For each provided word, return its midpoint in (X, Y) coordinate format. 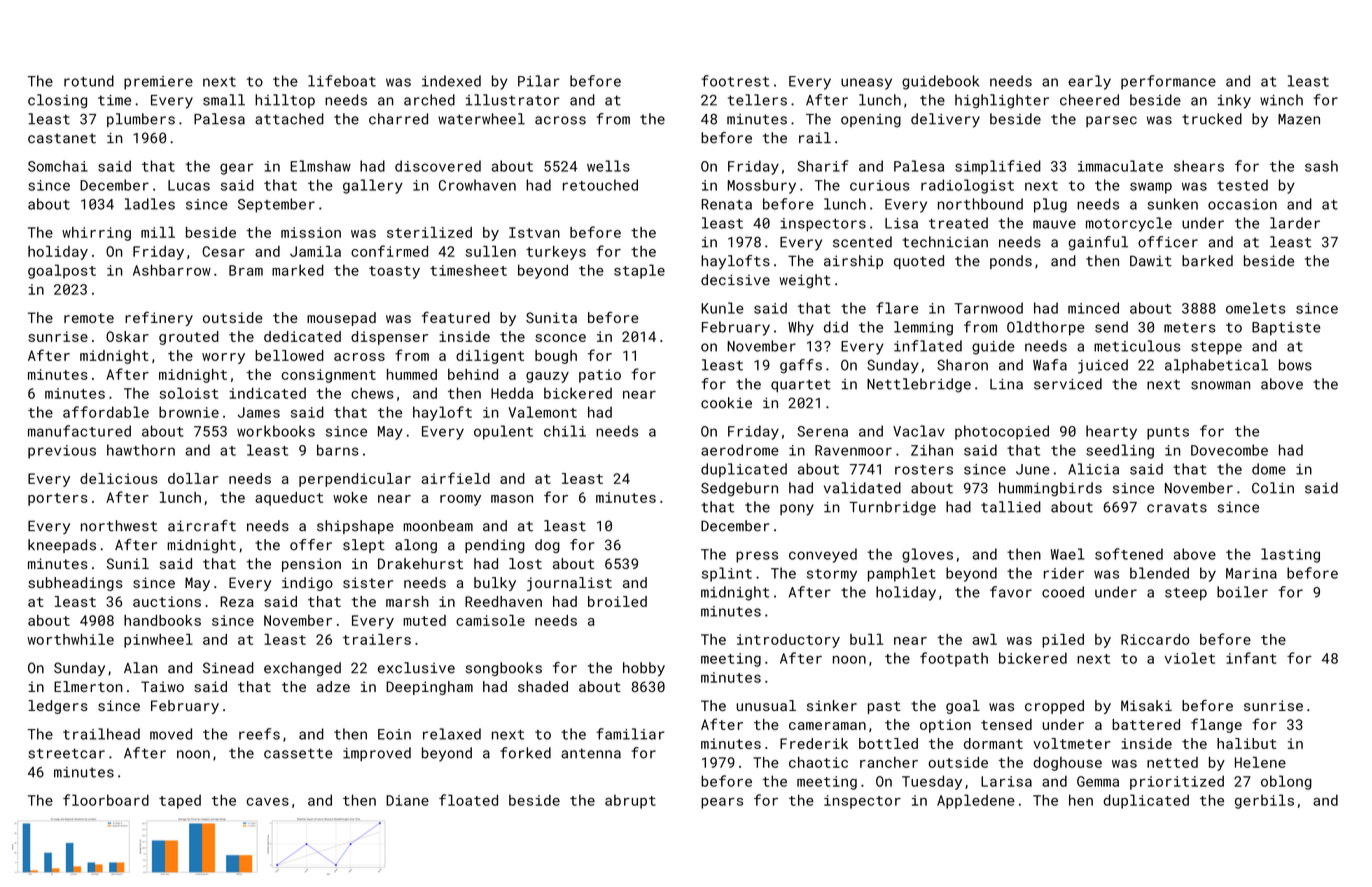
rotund (89, 81)
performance (1168, 82)
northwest (119, 526)
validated (862, 488)
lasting (1290, 555)
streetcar (66, 753)
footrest (735, 81)
